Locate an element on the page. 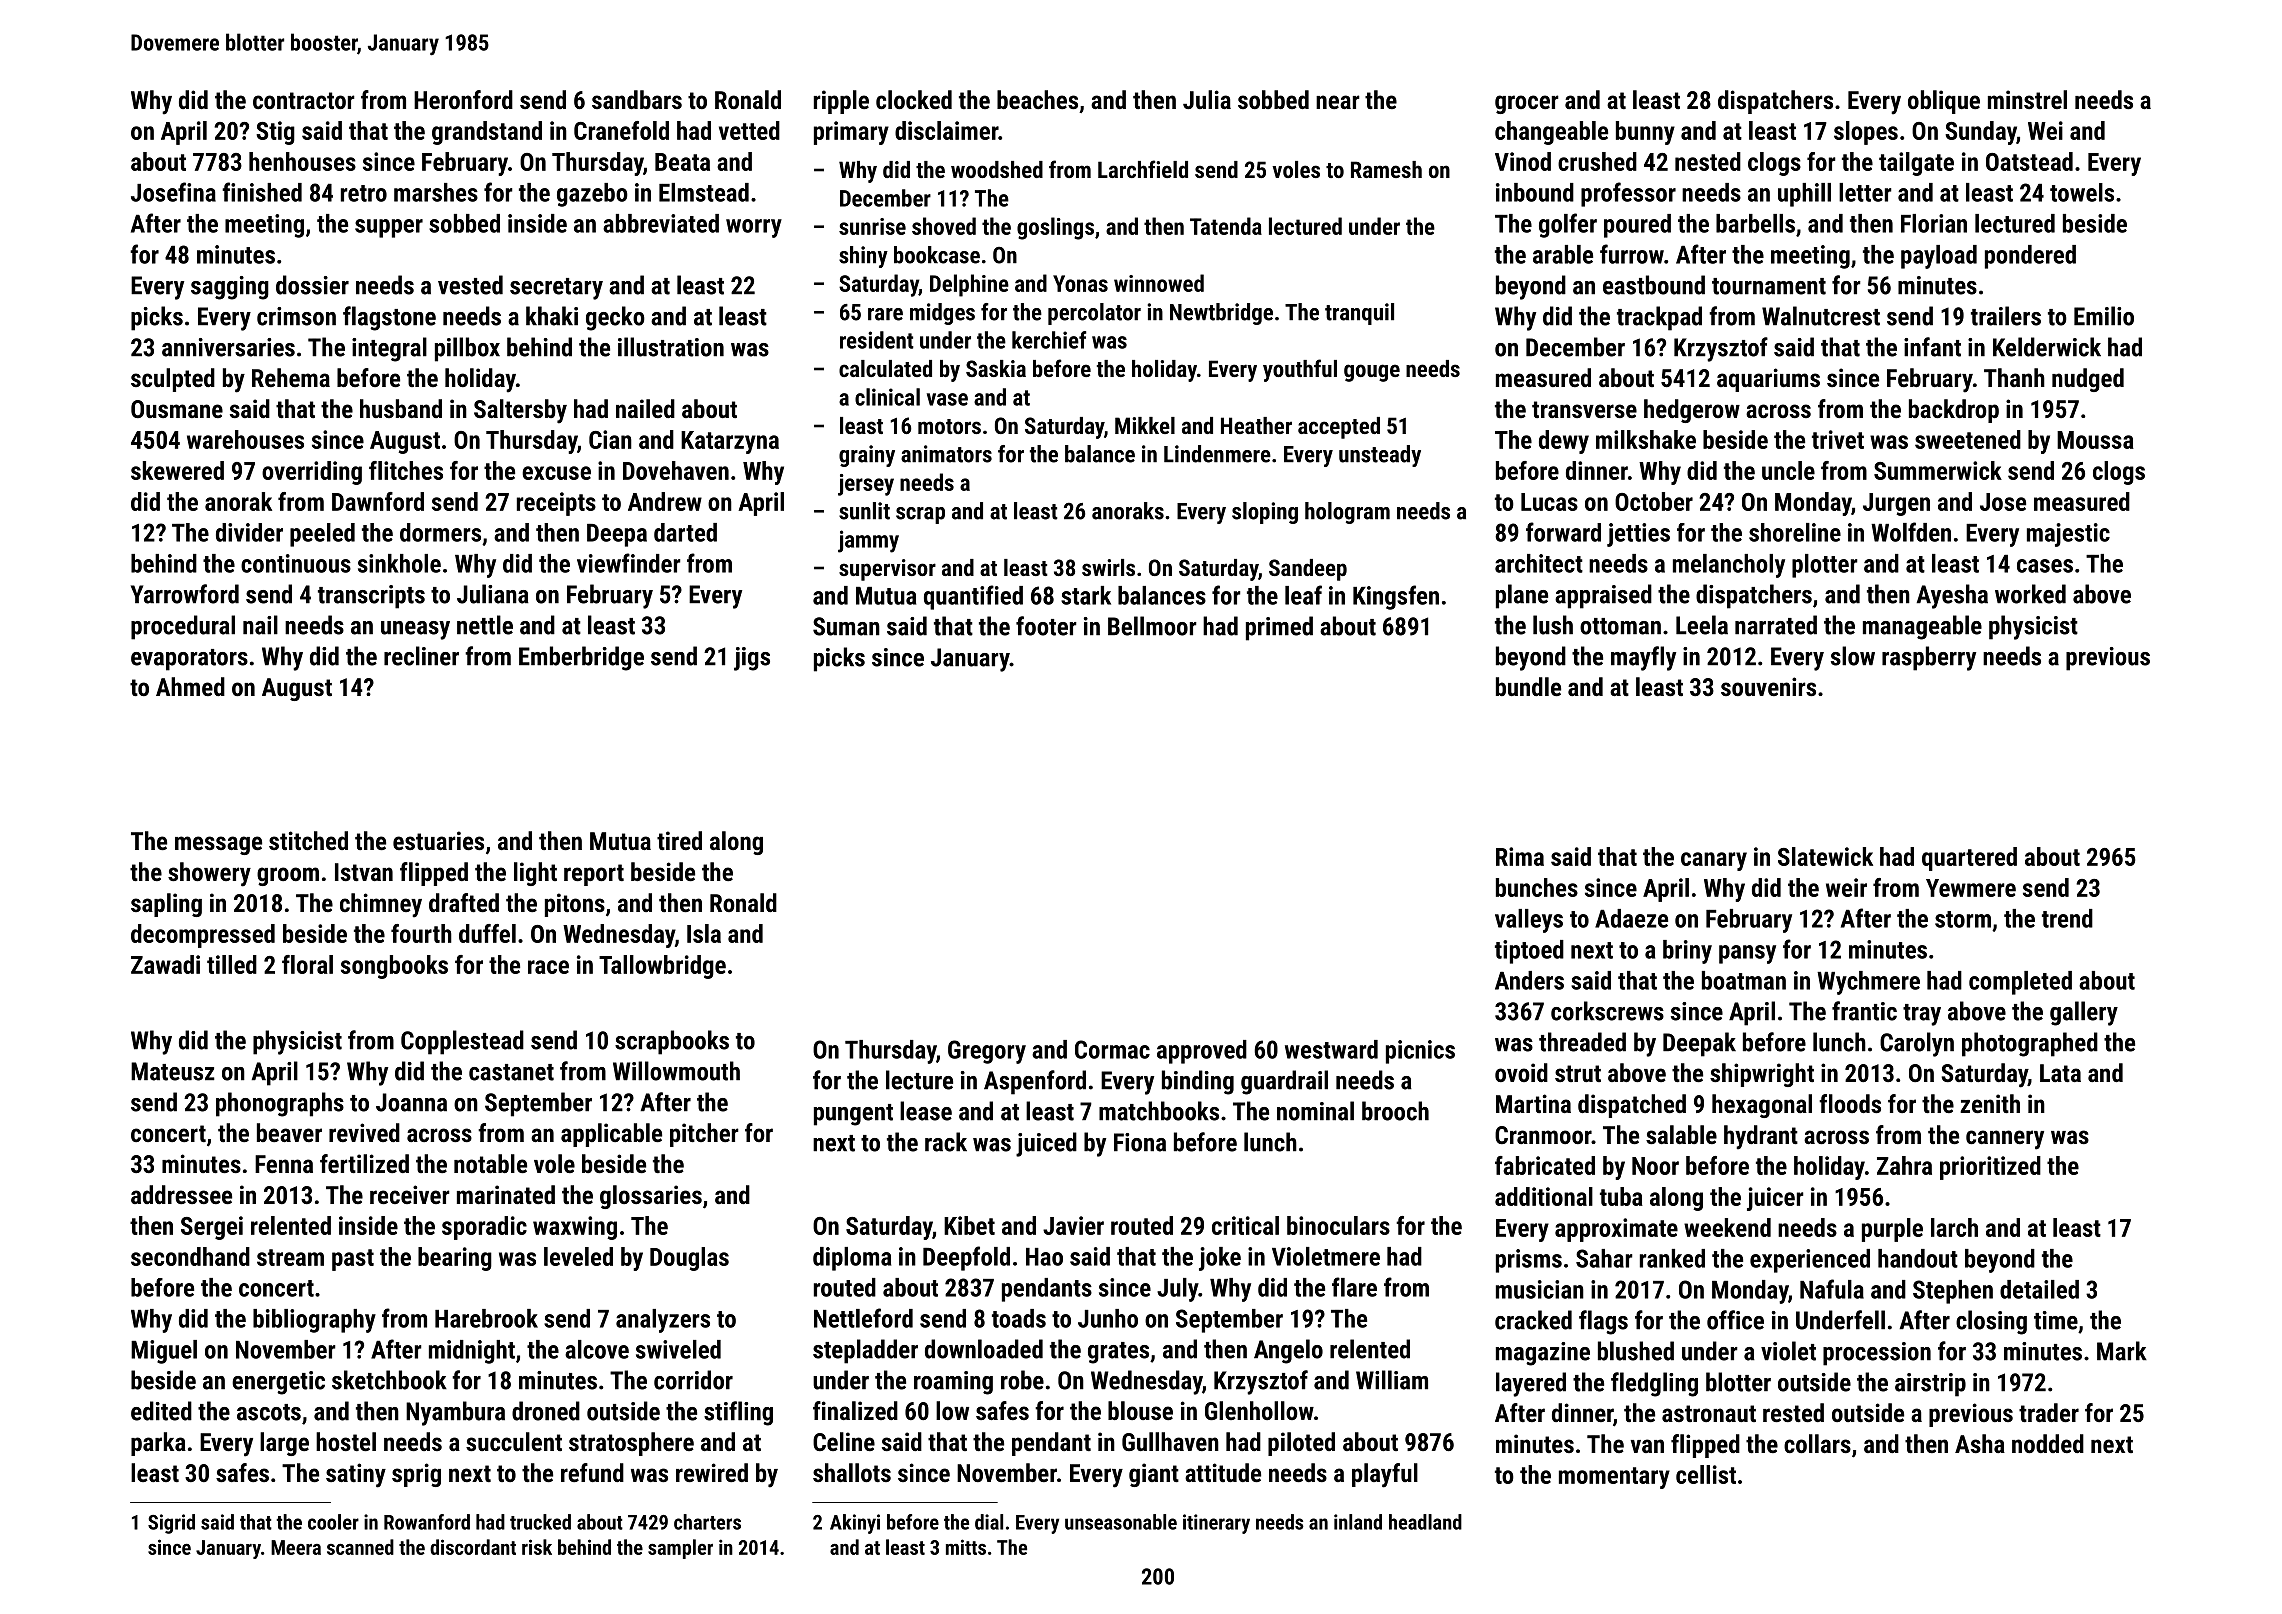 Image resolution: width=2282 pixels, height=1614 pixels. chimney is located at coordinates (381, 905).
